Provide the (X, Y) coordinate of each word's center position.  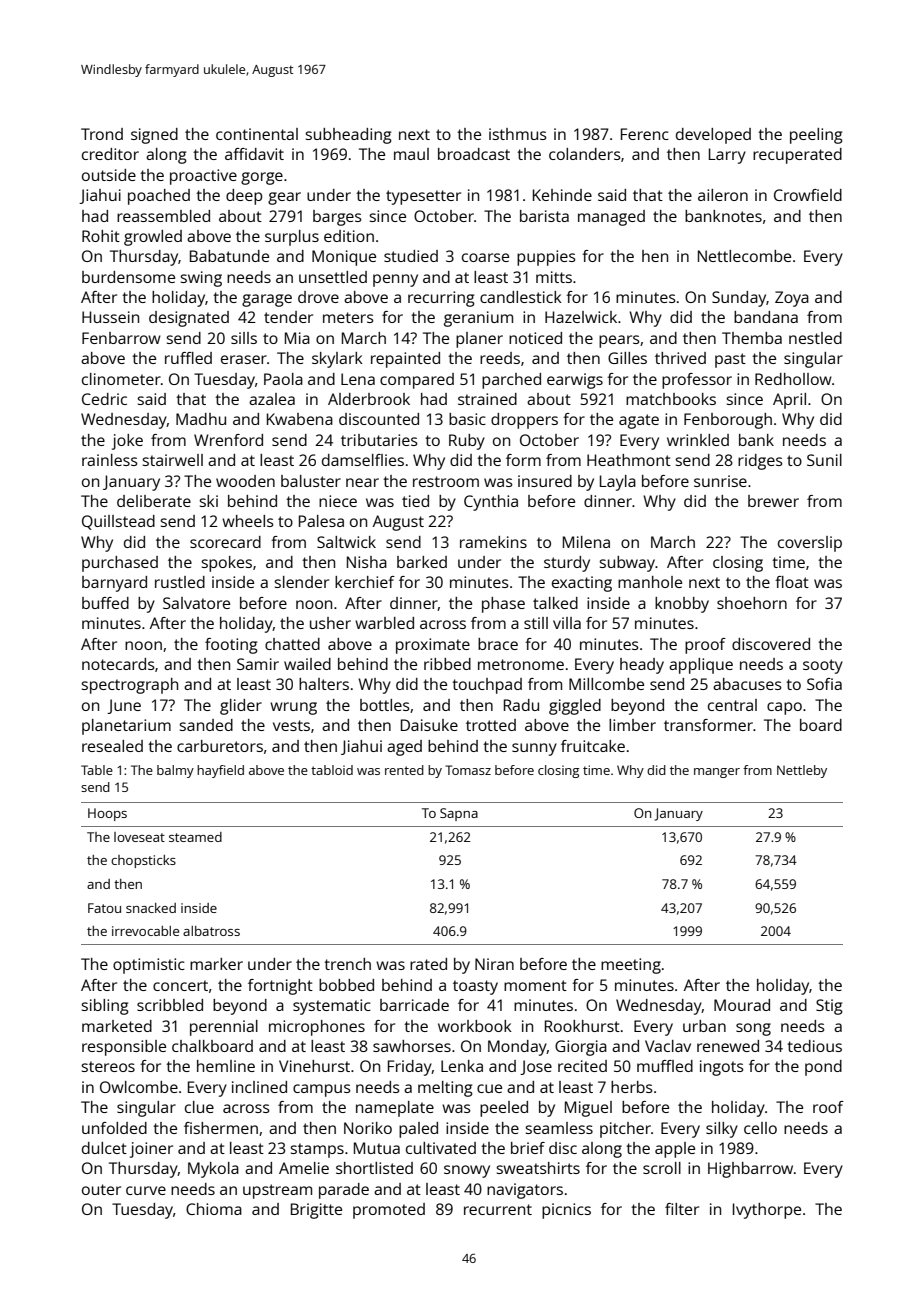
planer (479, 340)
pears (619, 341)
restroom (446, 481)
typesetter (423, 197)
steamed (195, 837)
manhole (650, 582)
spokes (226, 564)
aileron (723, 195)
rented (404, 770)
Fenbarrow (121, 338)
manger (717, 773)
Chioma (214, 1209)
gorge (262, 178)
